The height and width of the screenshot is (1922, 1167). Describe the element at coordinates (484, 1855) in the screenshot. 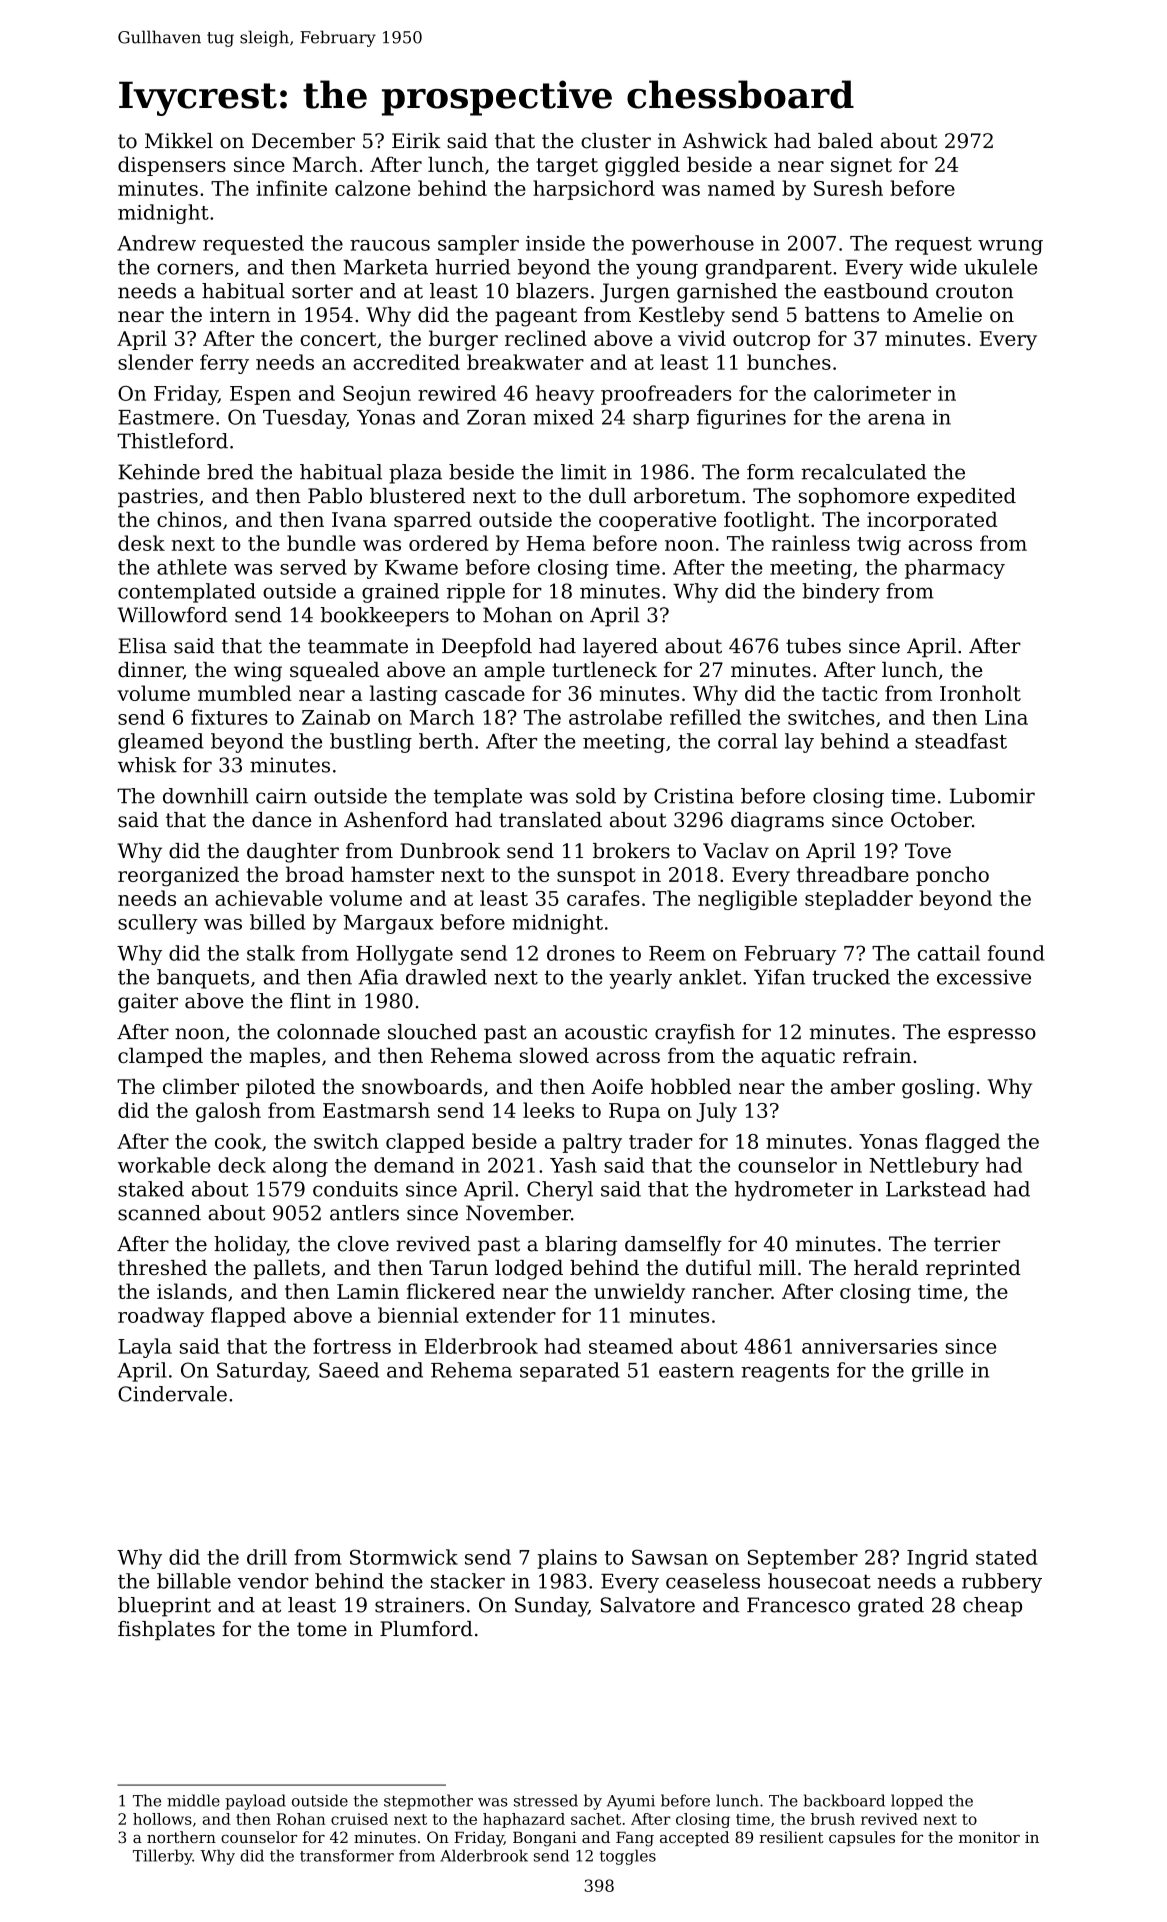

I see `Alderbrook` at that location.
